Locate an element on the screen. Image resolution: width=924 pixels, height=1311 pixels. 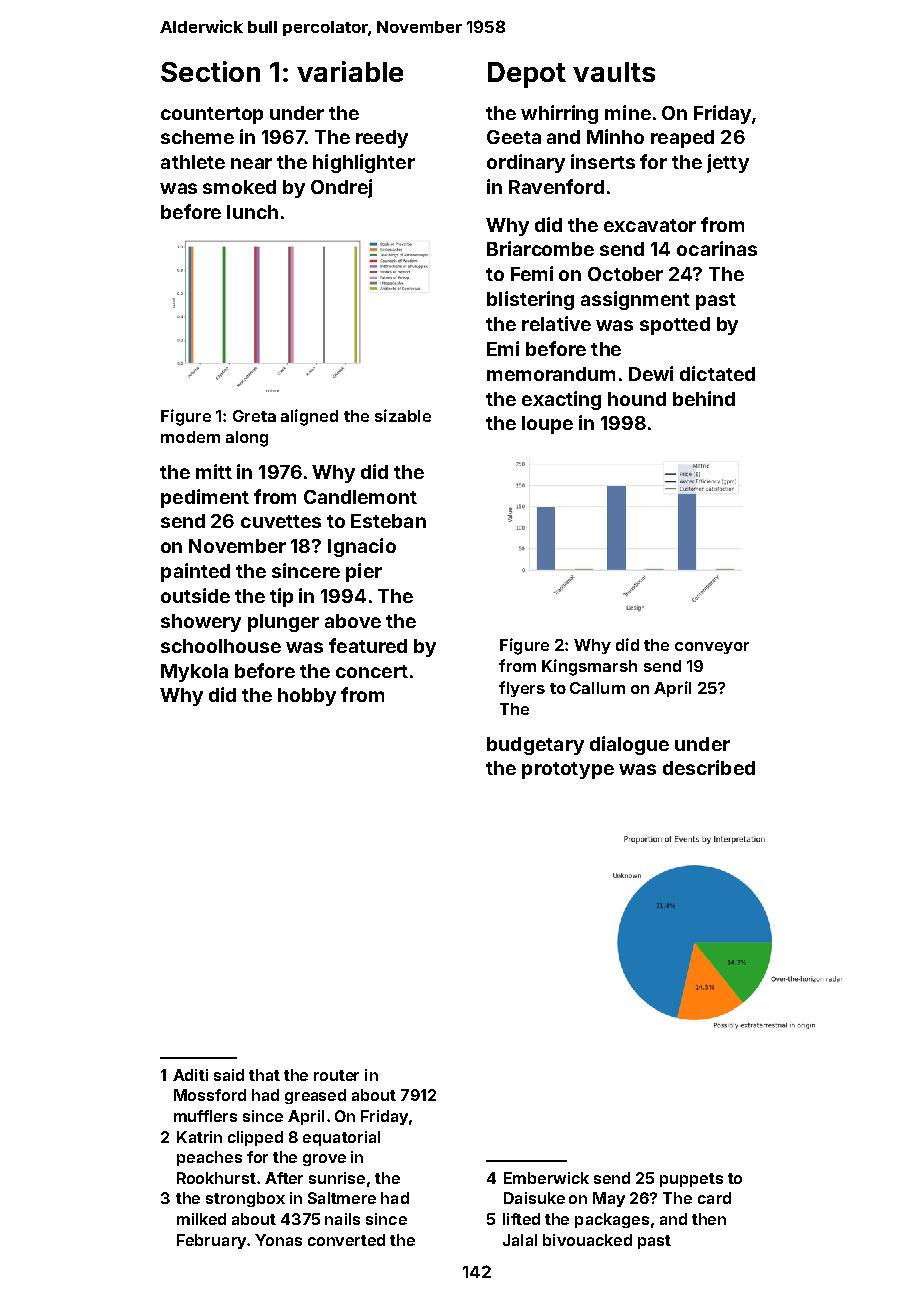
ocarinas is located at coordinates (717, 248).
